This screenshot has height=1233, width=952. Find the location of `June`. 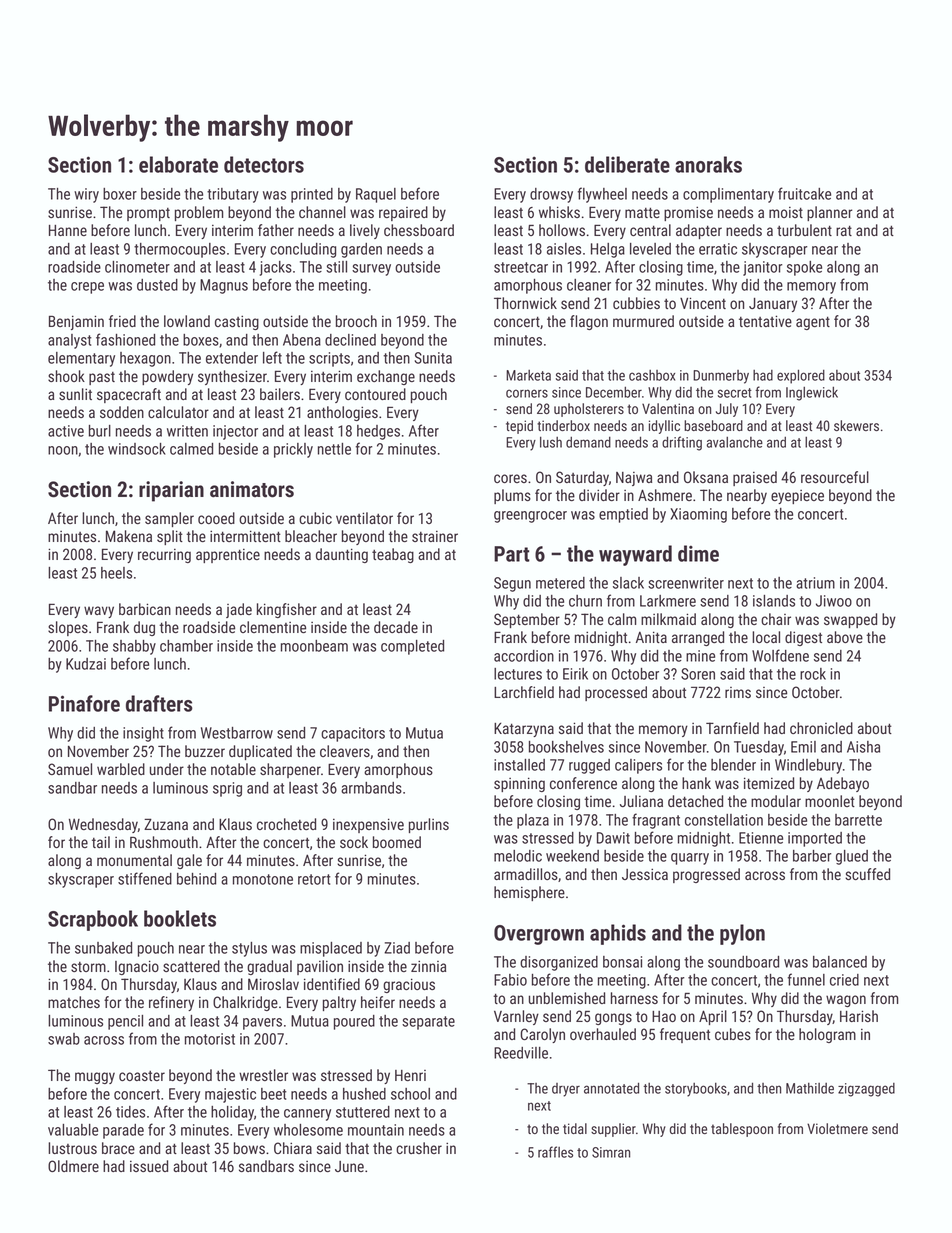

June is located at coordinates (349, 1166).
